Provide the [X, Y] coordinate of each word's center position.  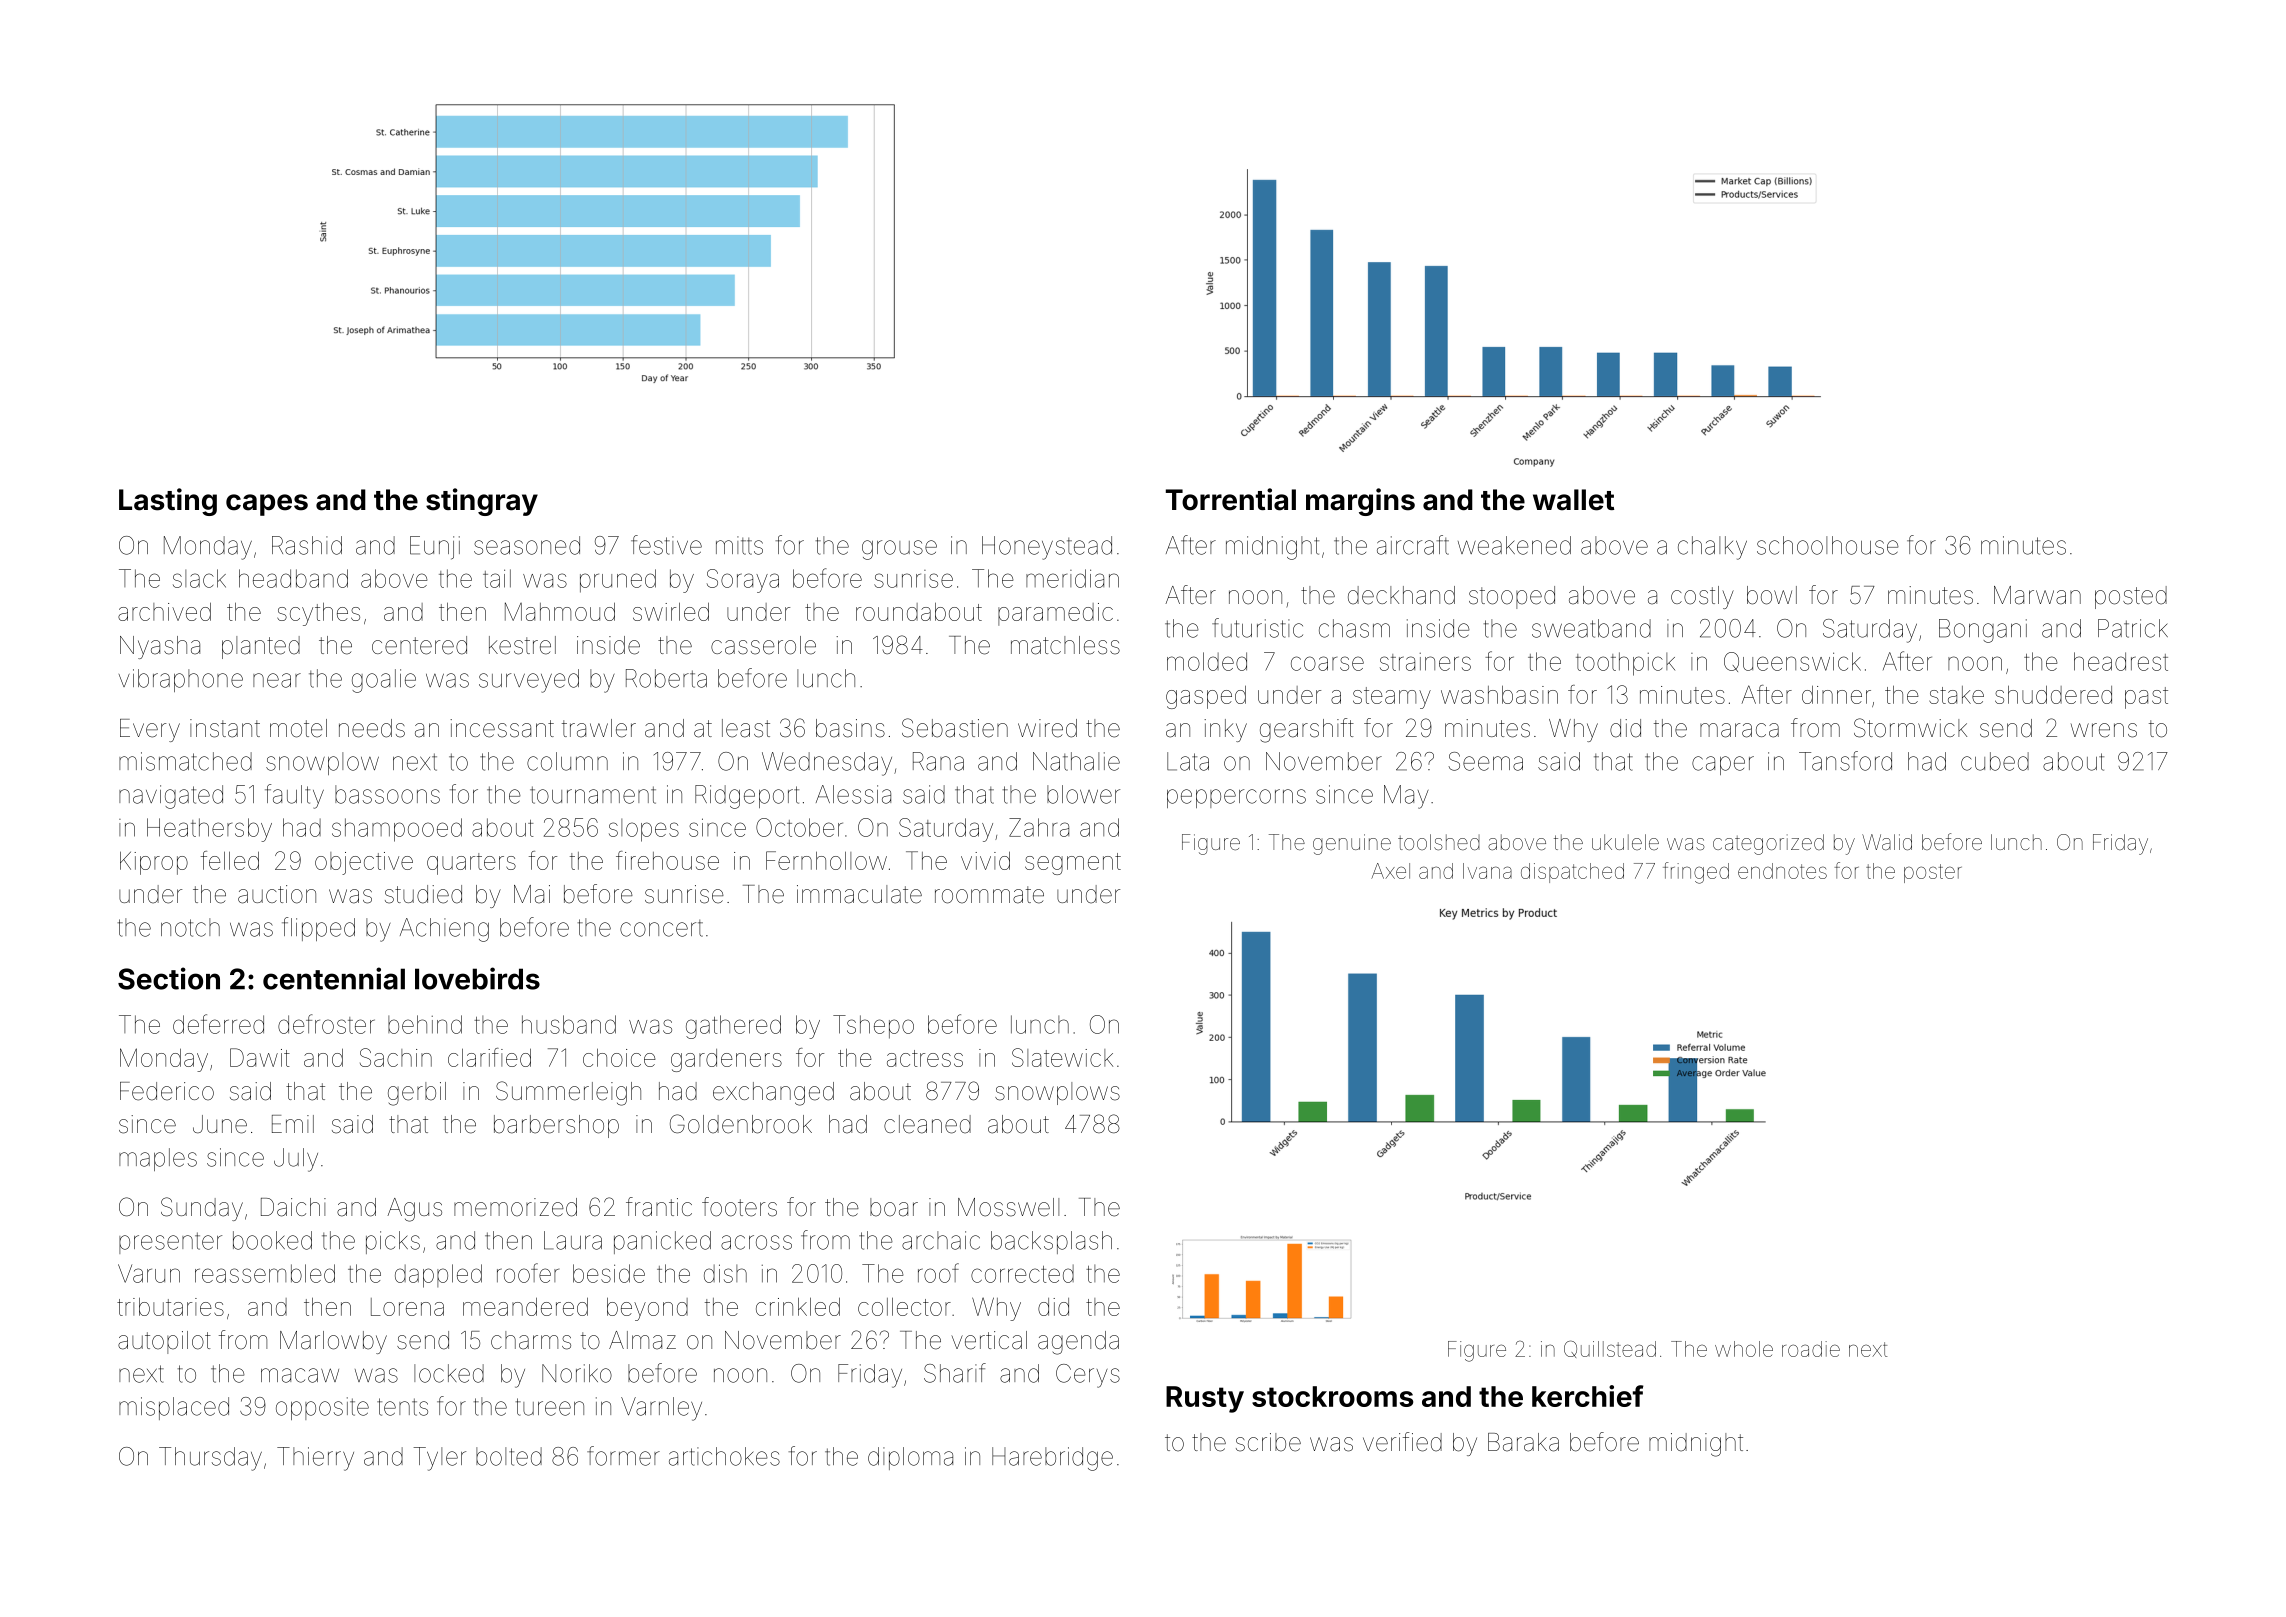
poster [1933, 873]
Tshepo [873, 1027]
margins [1360, 502]
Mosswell [1008, 1207]
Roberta [666, 678]
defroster [326, 1024]
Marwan [2037, 595]
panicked [662, 1242]
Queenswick [1792, 662]
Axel [1390, 871]
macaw [300, 1375]
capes [267, 505]
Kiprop [154, 863]
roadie [1811, 1349]
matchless [1065, 645]
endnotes [1782, 871]
